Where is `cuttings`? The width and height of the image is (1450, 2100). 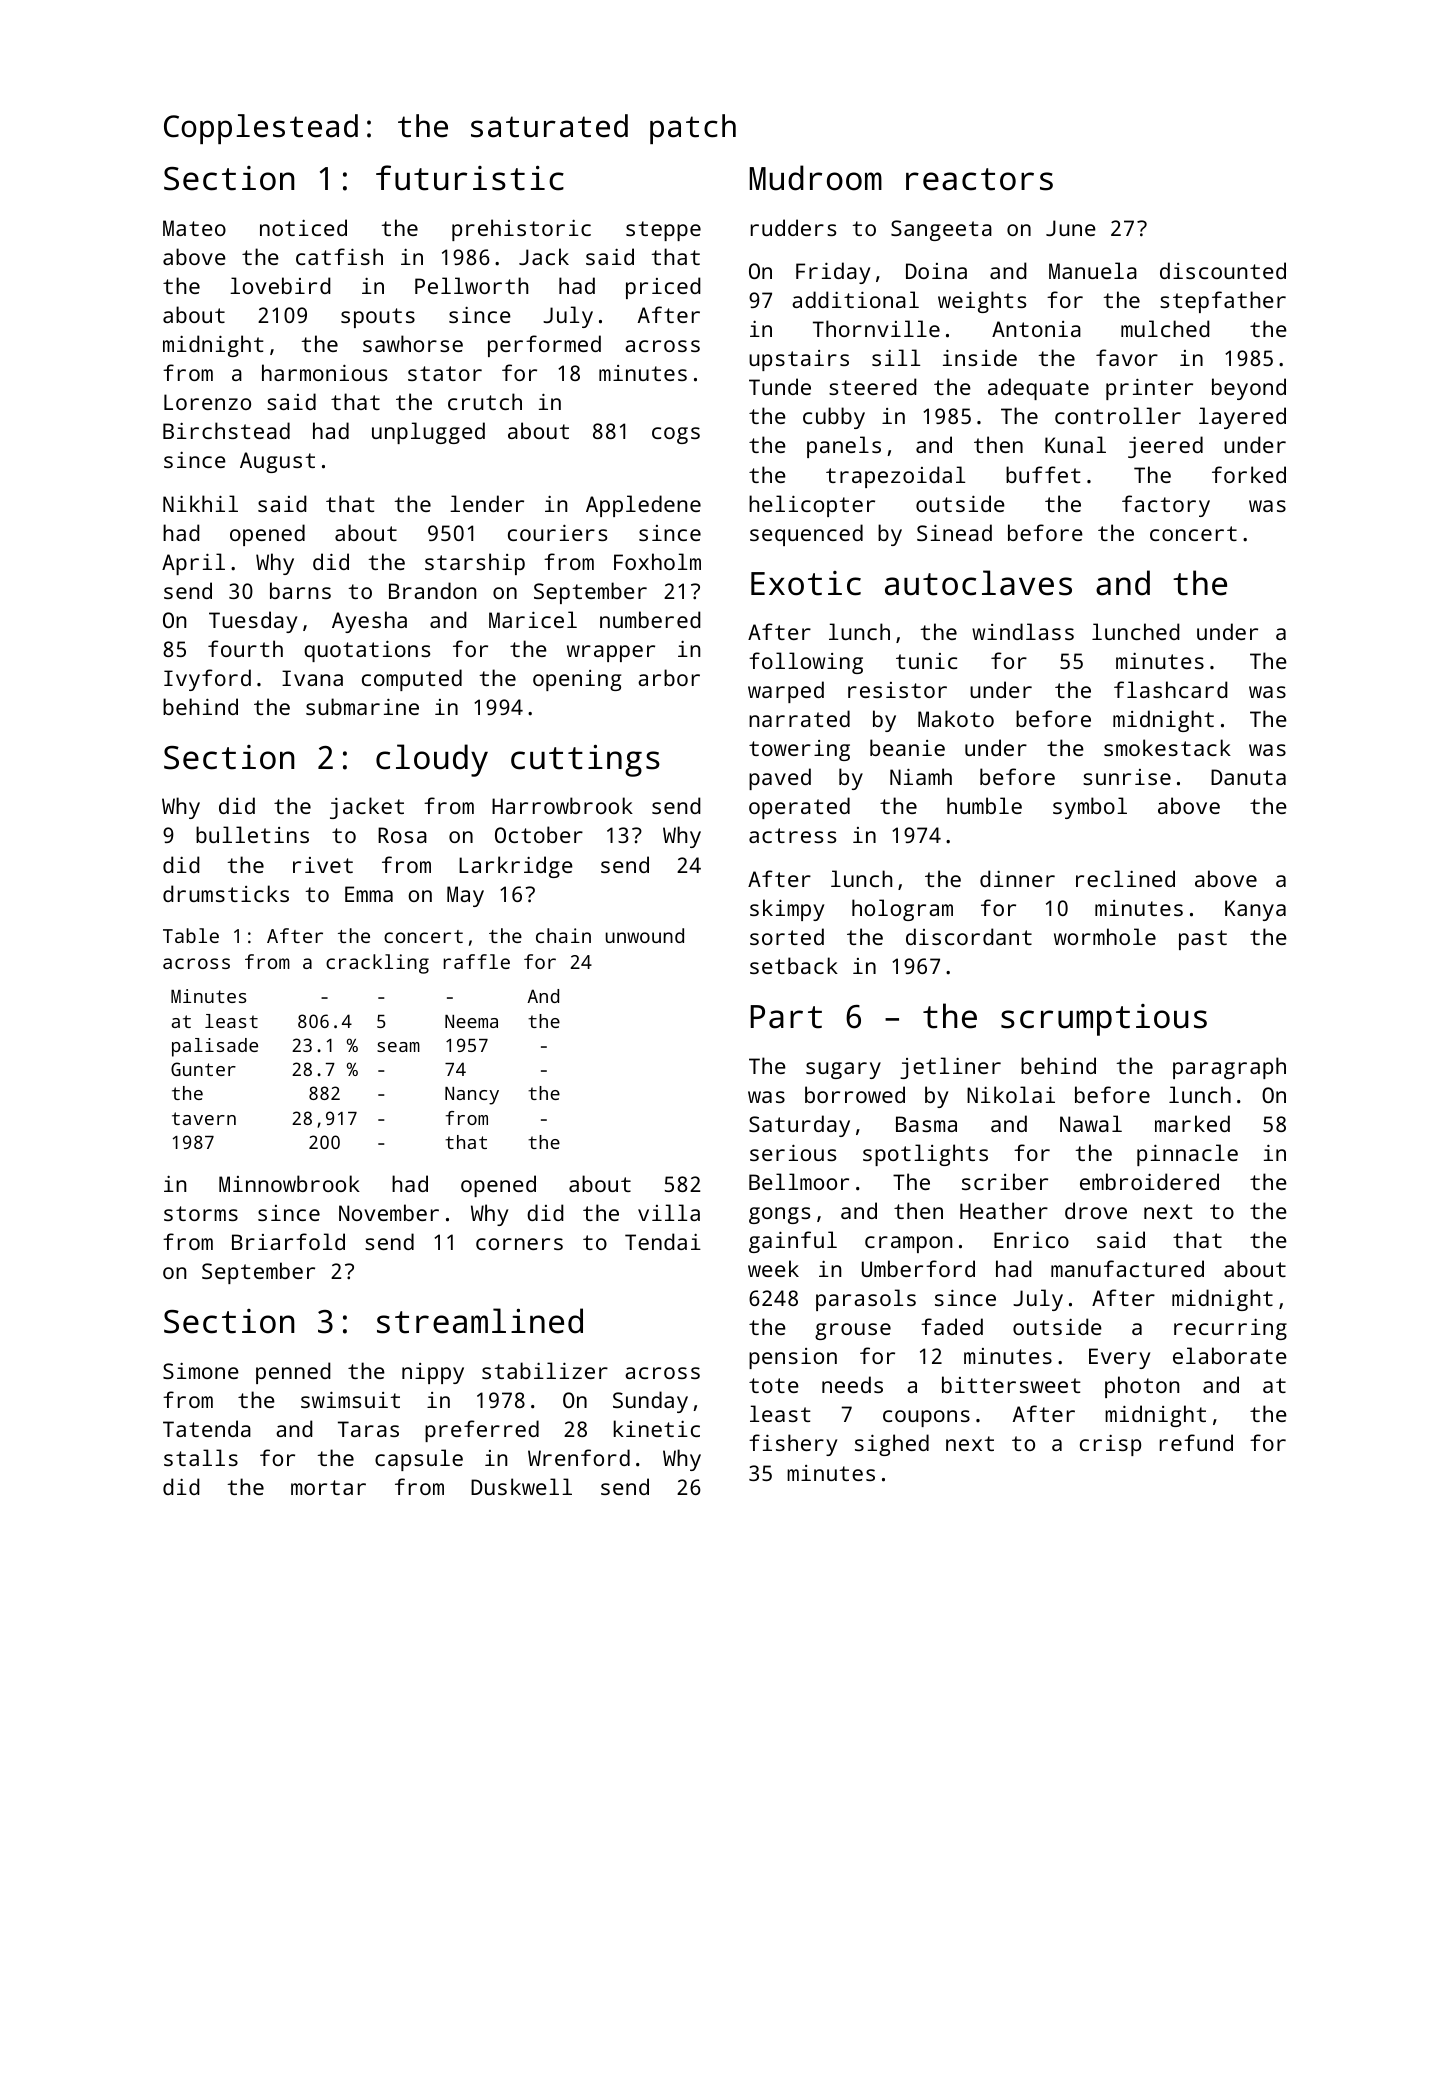
cuttings is located at coordinates (585, 761).
